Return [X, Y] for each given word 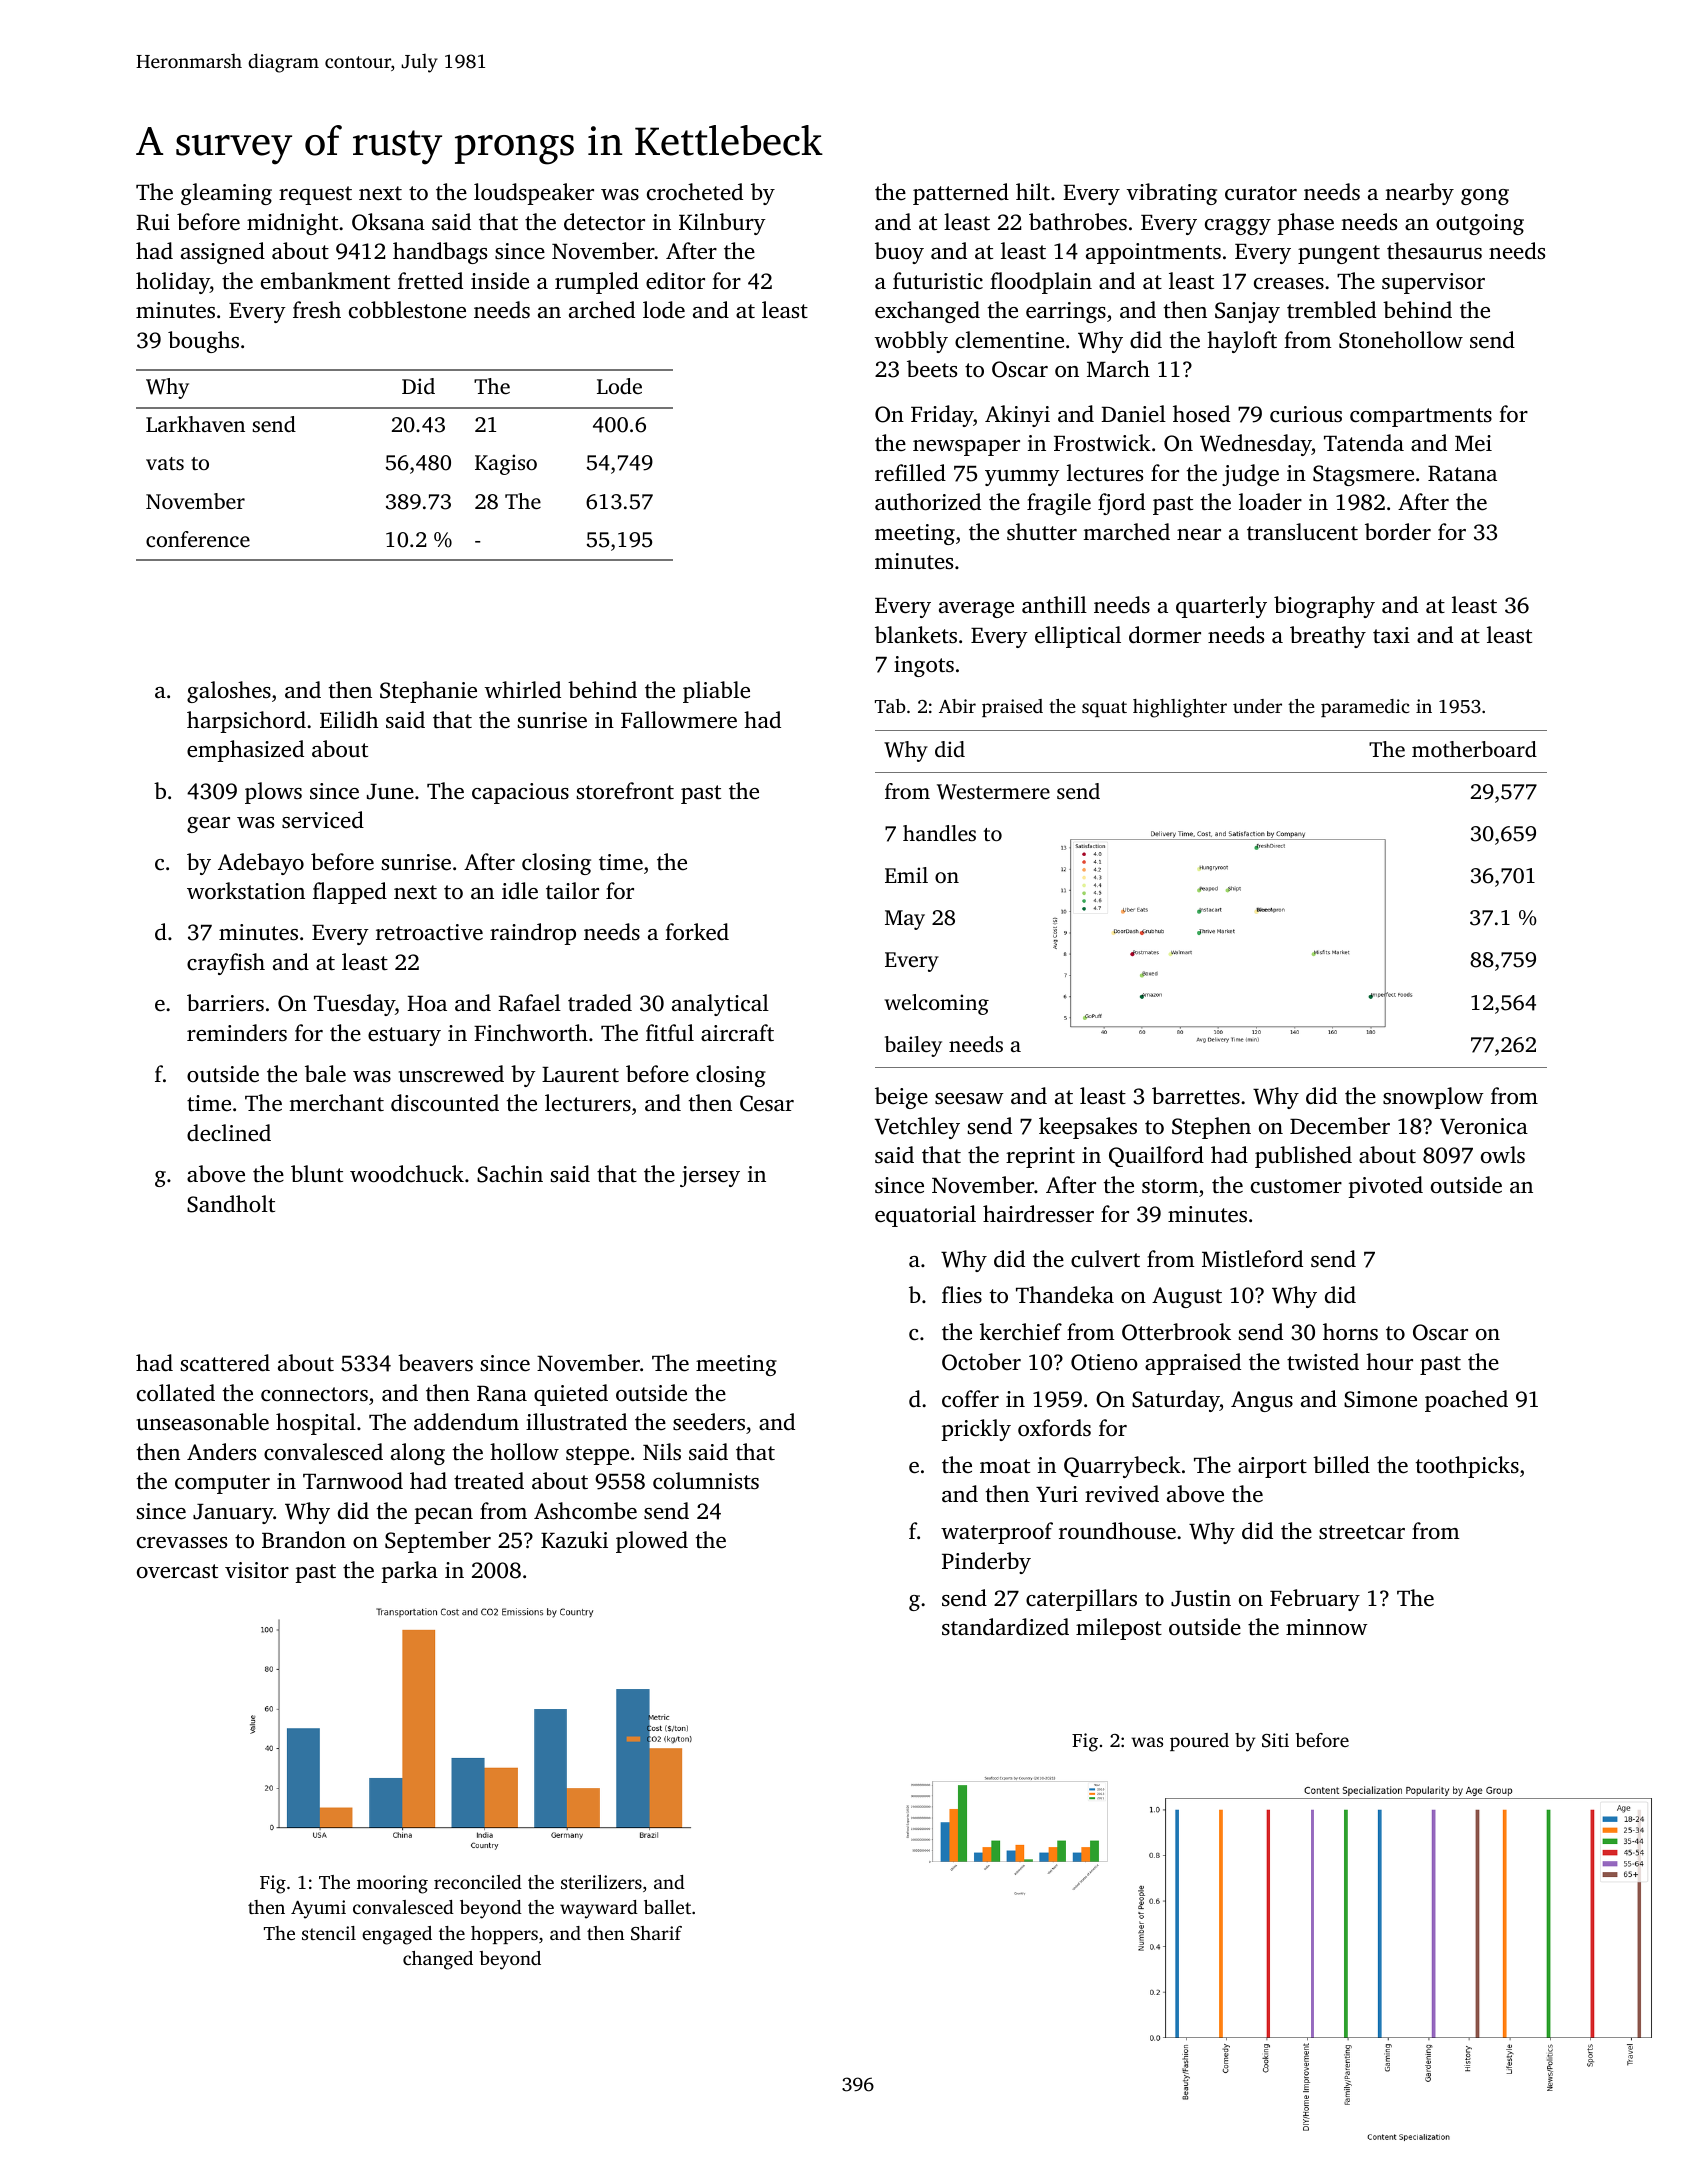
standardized [1005, 1627]
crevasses [182, 1543]
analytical [720, 1005]
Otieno [1104, 1362]
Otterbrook [1176, 1332]
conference [198, 539]
